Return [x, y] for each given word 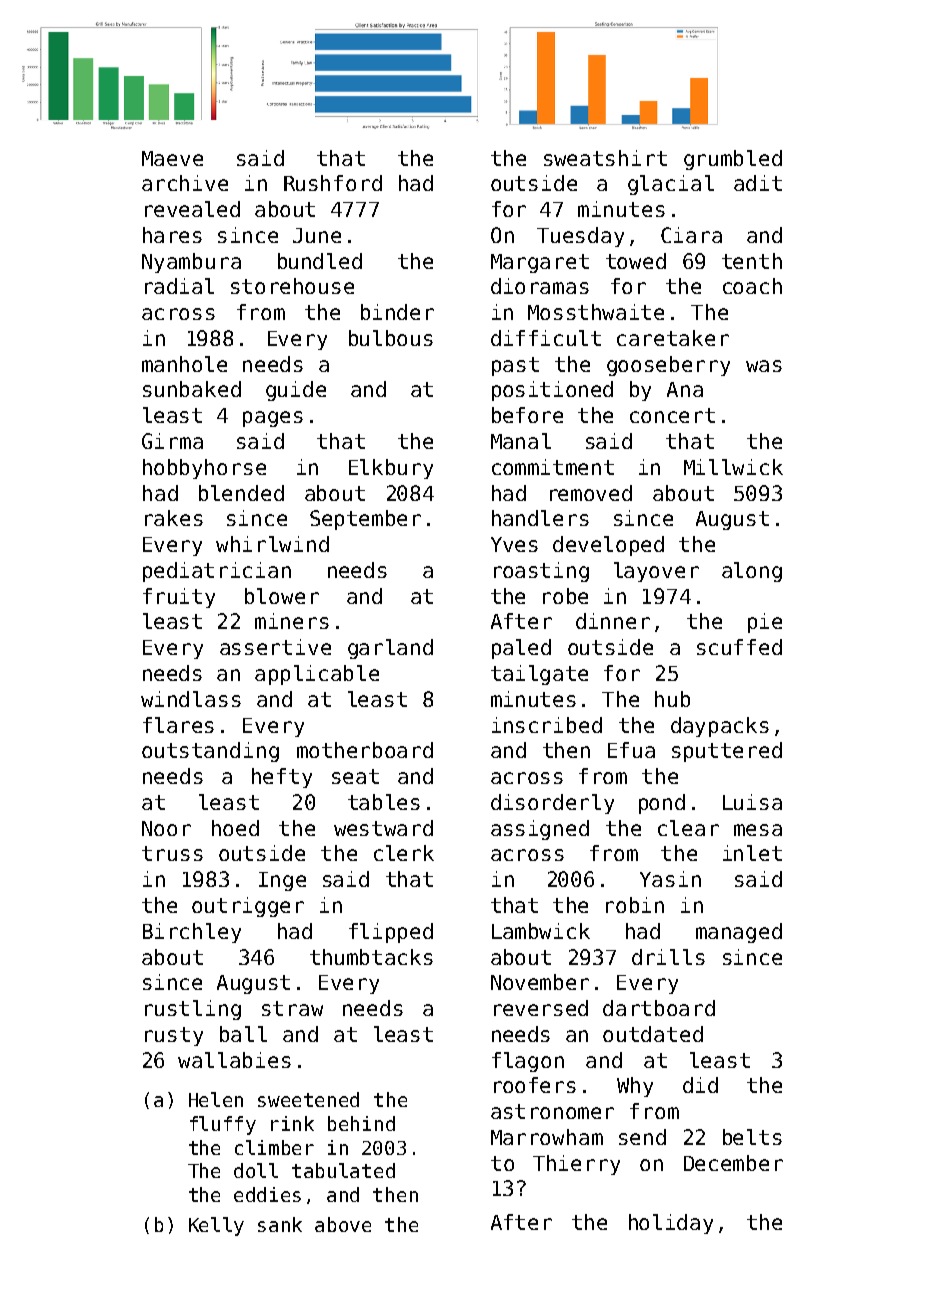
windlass [191, 699]
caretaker [673, 338]
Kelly [216, 1226]
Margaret [540, 263]
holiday [671, 1224]
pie [765, 623]
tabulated [343, 1170]
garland [390, 649]
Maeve [172, 158]
